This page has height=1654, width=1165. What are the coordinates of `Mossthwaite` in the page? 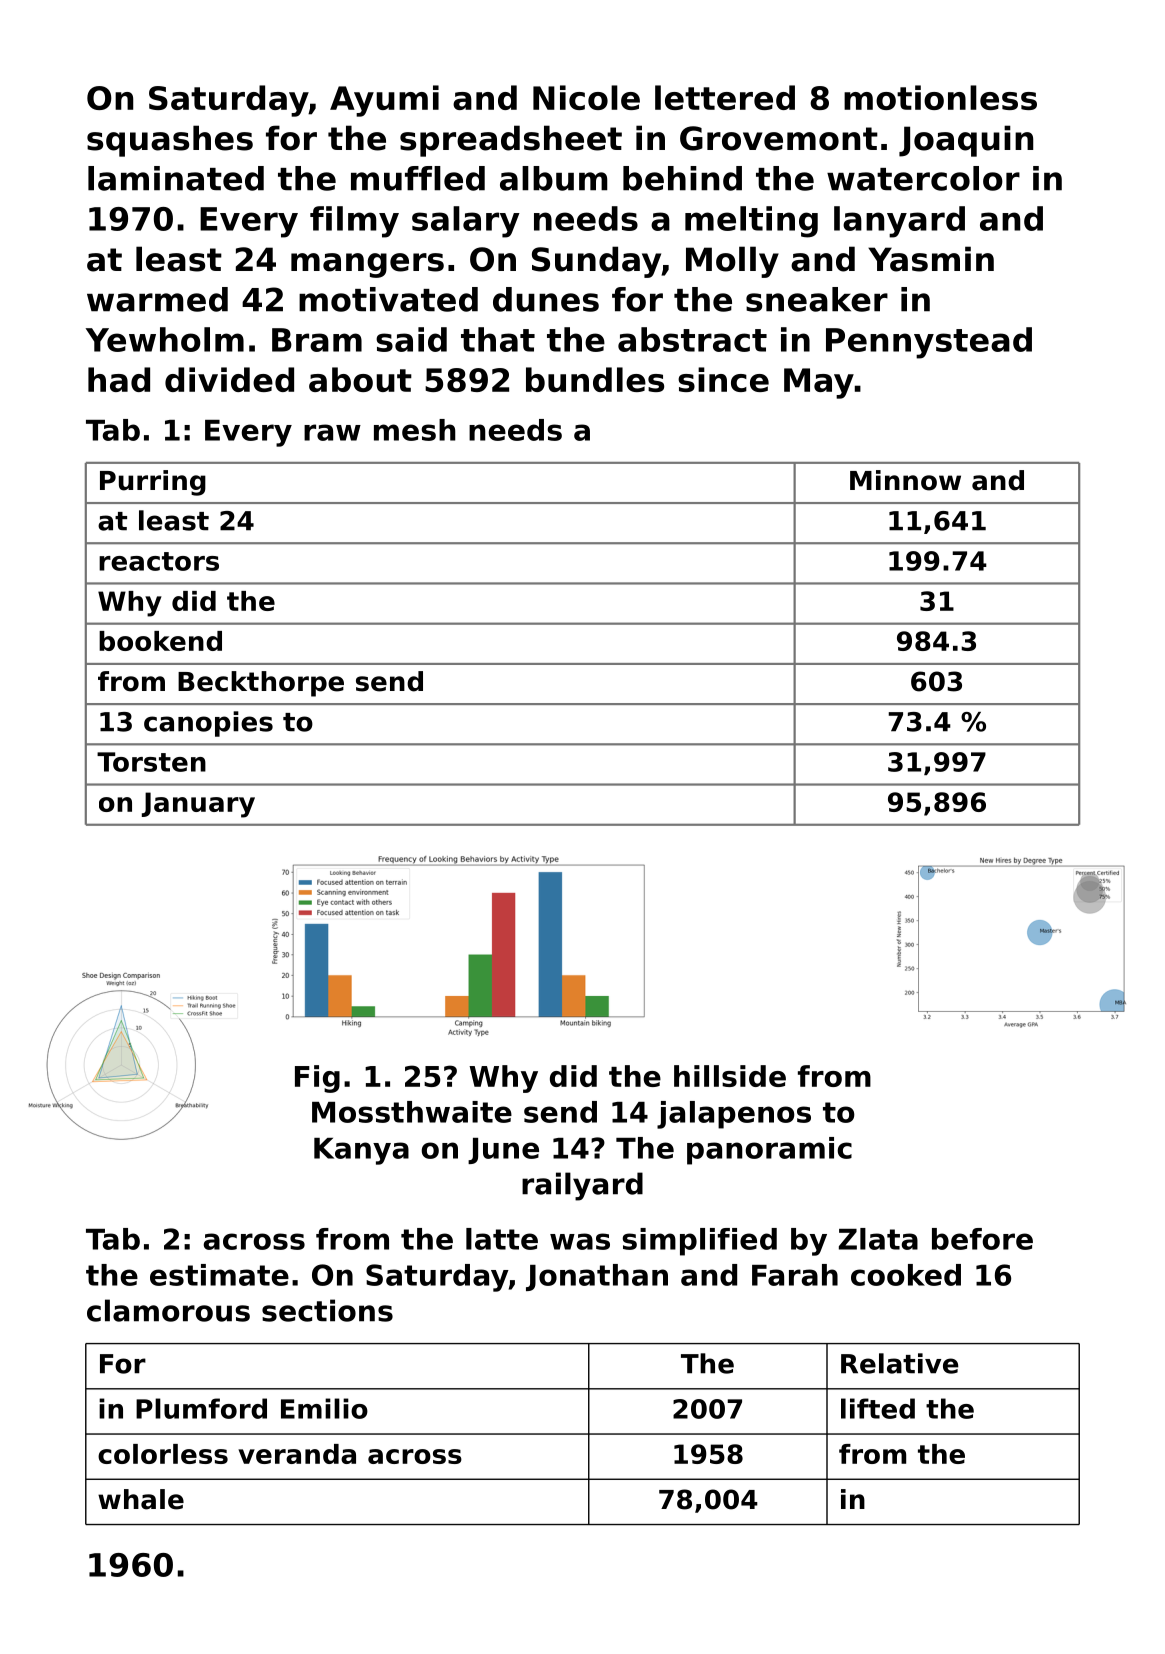 It's located at (412, 1112).
